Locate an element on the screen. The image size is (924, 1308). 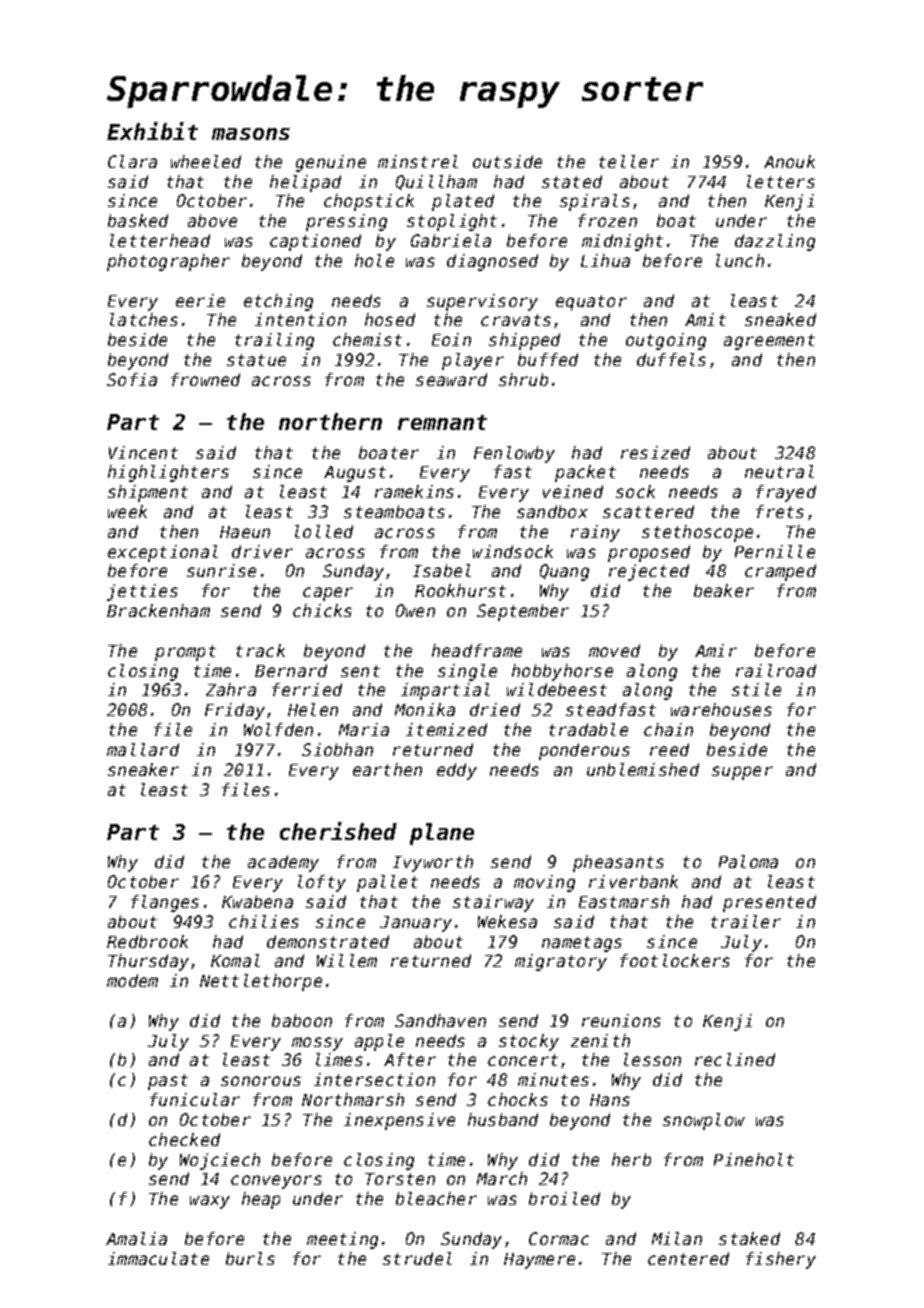
lolled is located at coordinates (324, 531).
